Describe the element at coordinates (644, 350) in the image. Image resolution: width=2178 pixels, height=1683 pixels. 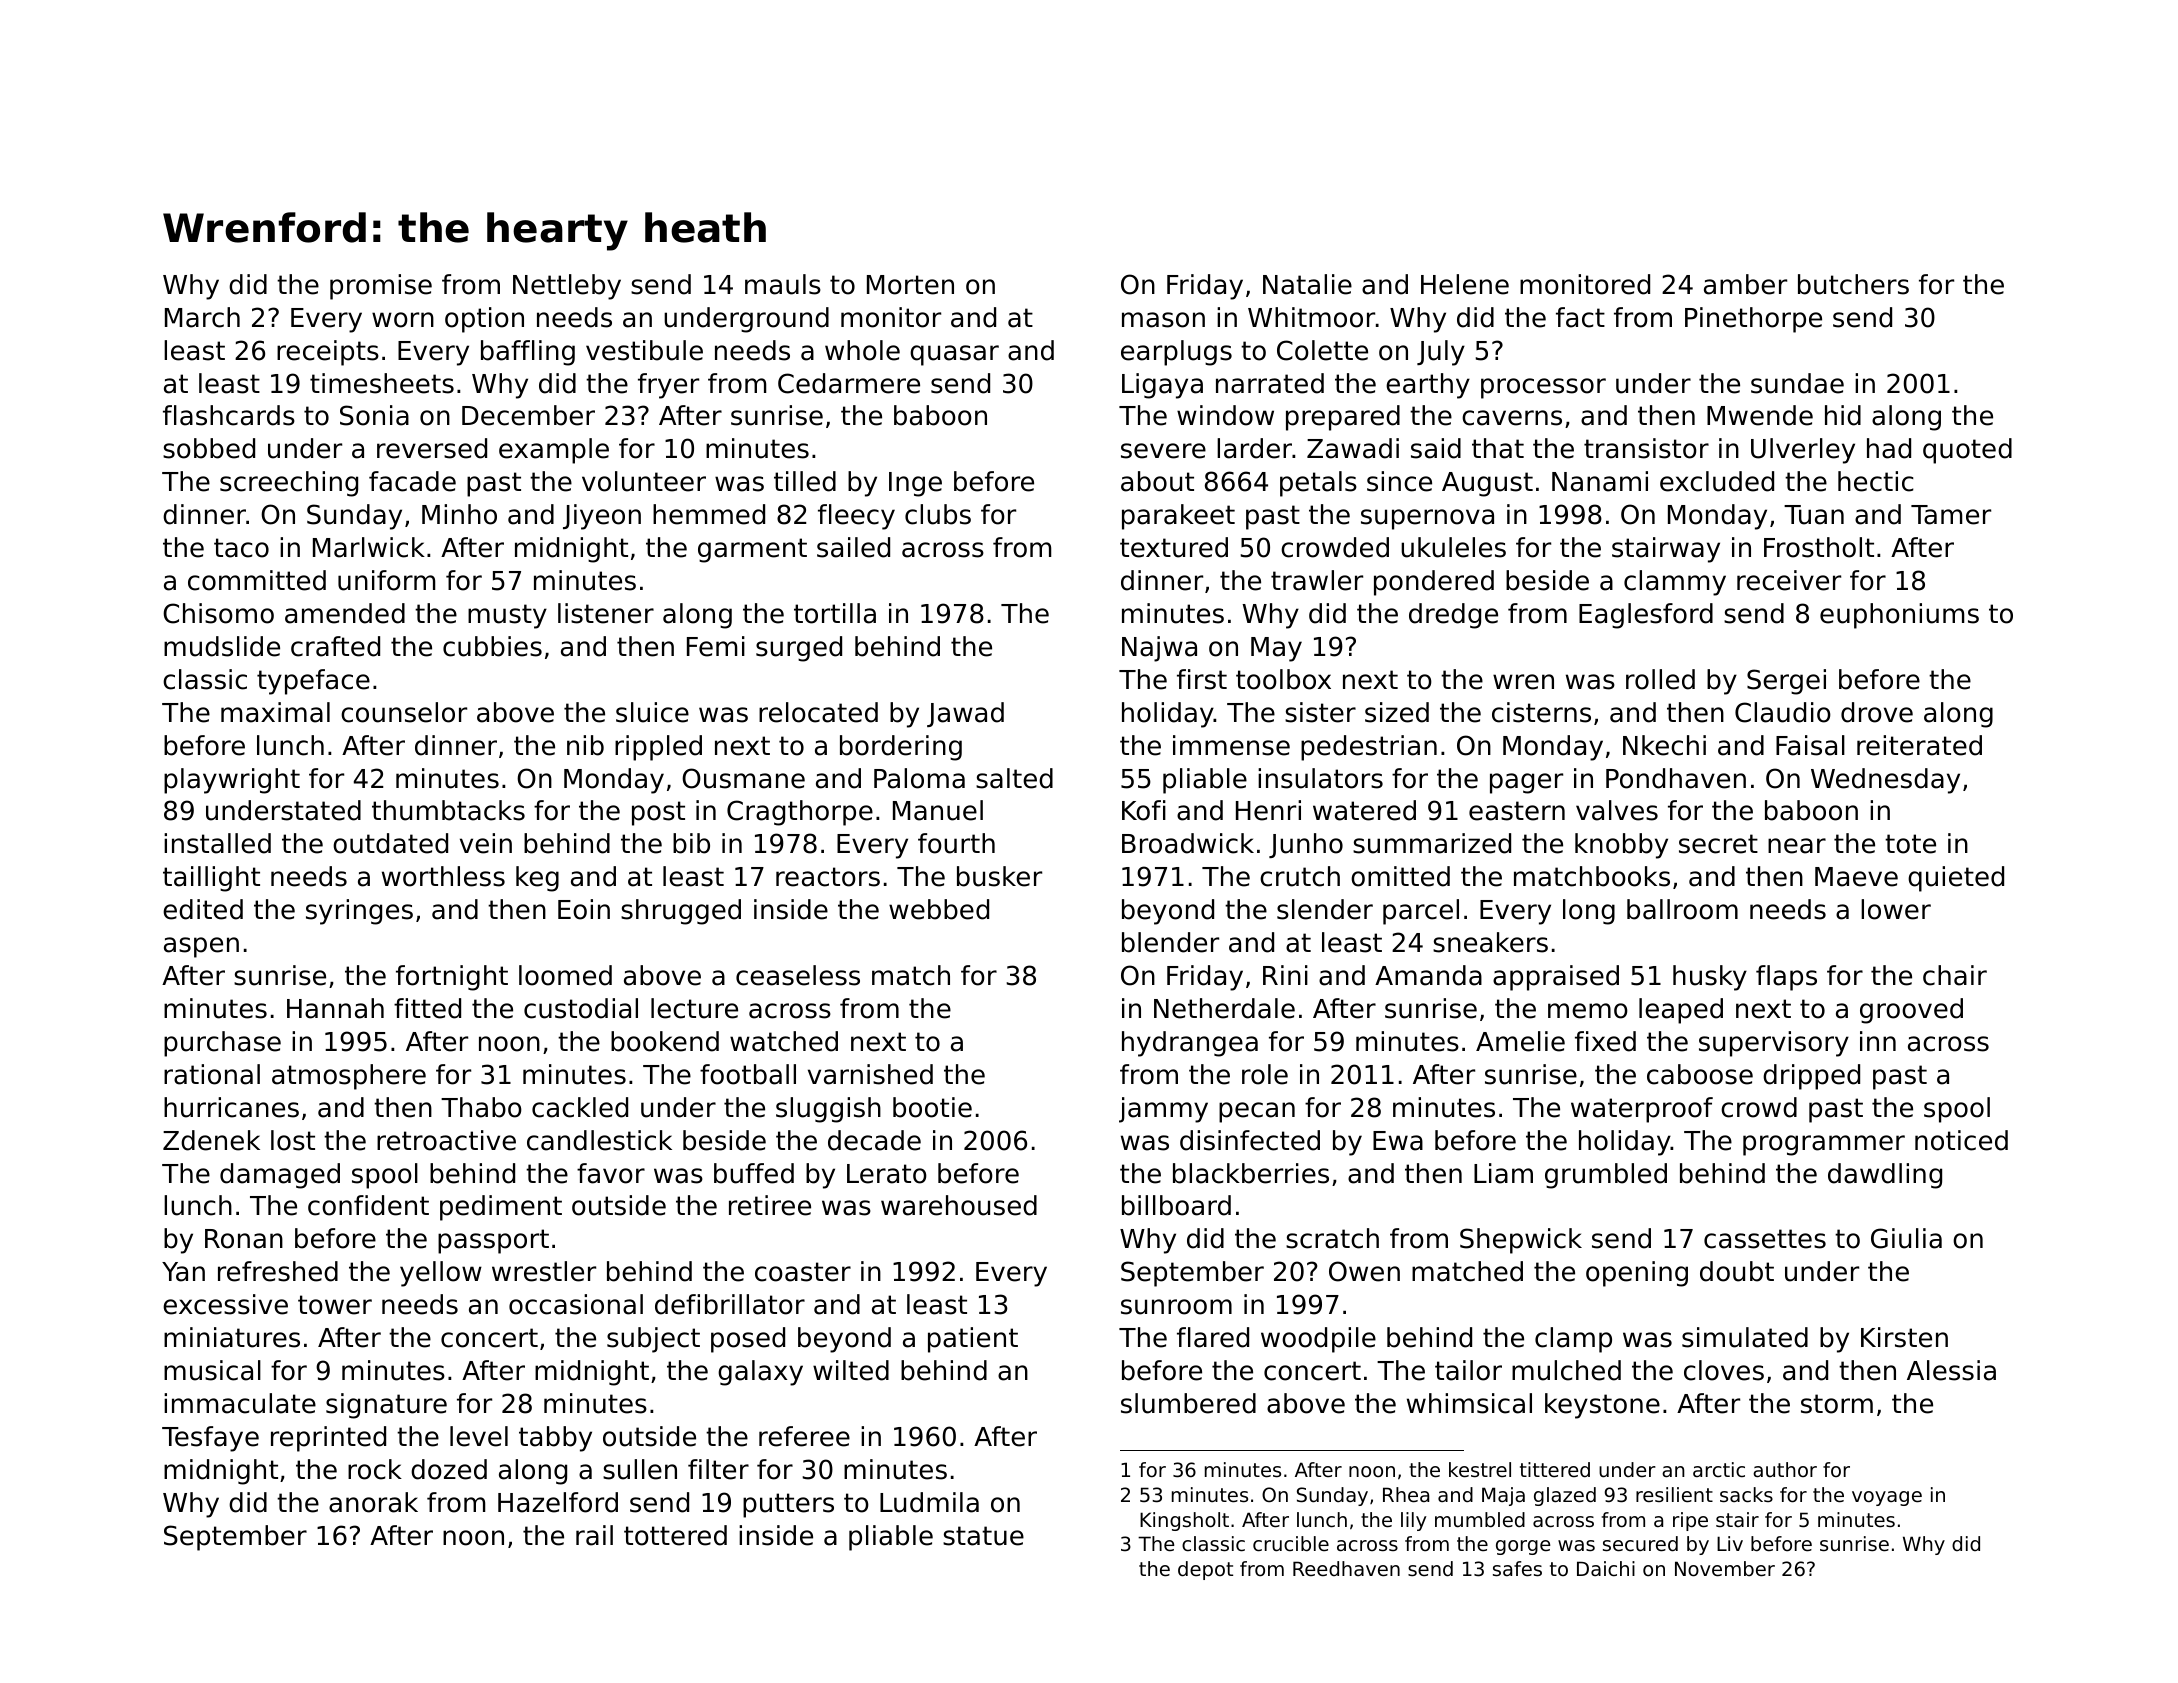
I see `vestibule` at that location.
